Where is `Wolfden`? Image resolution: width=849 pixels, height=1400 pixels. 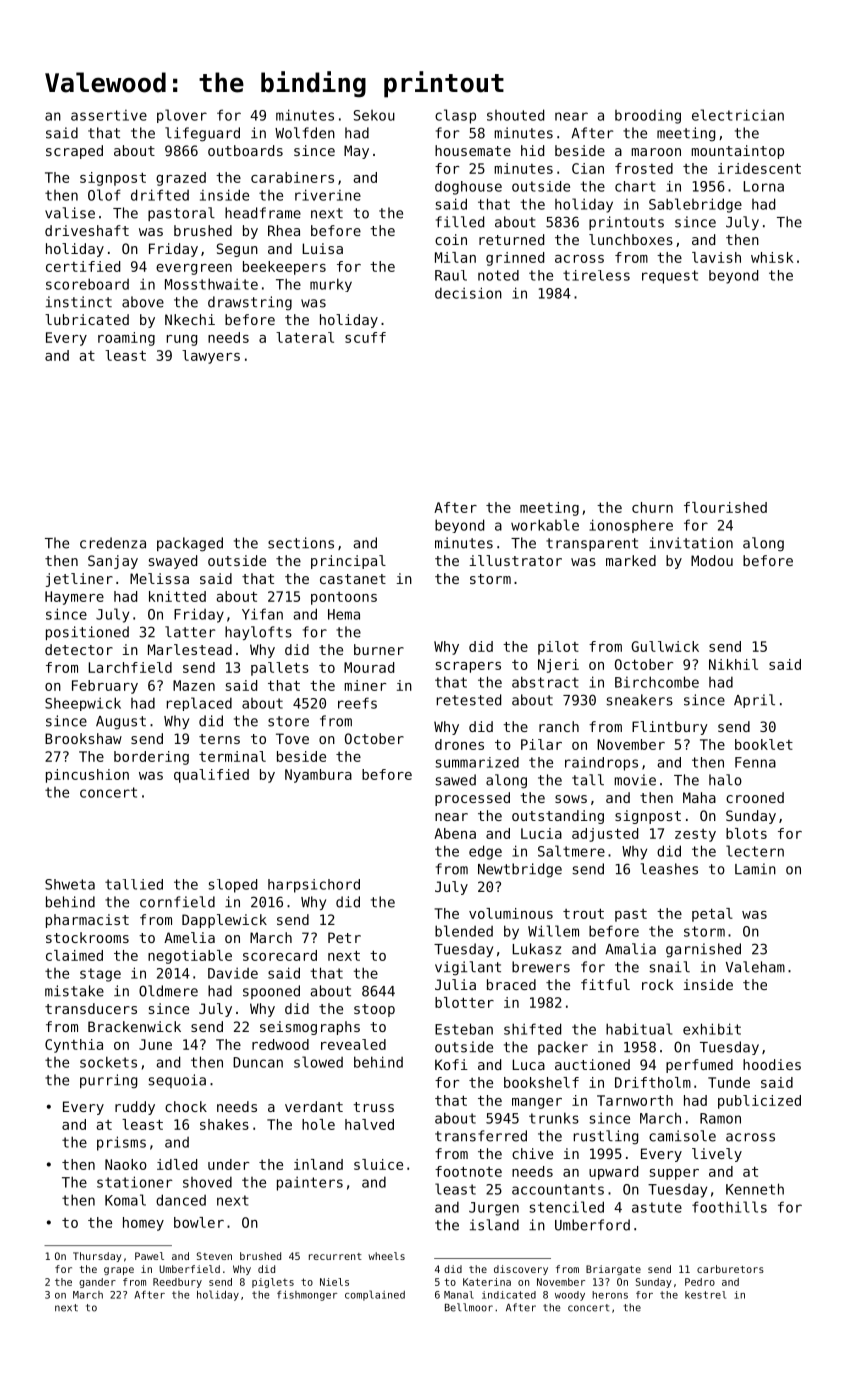 Wolfden is located at coordinates (305, 133).
